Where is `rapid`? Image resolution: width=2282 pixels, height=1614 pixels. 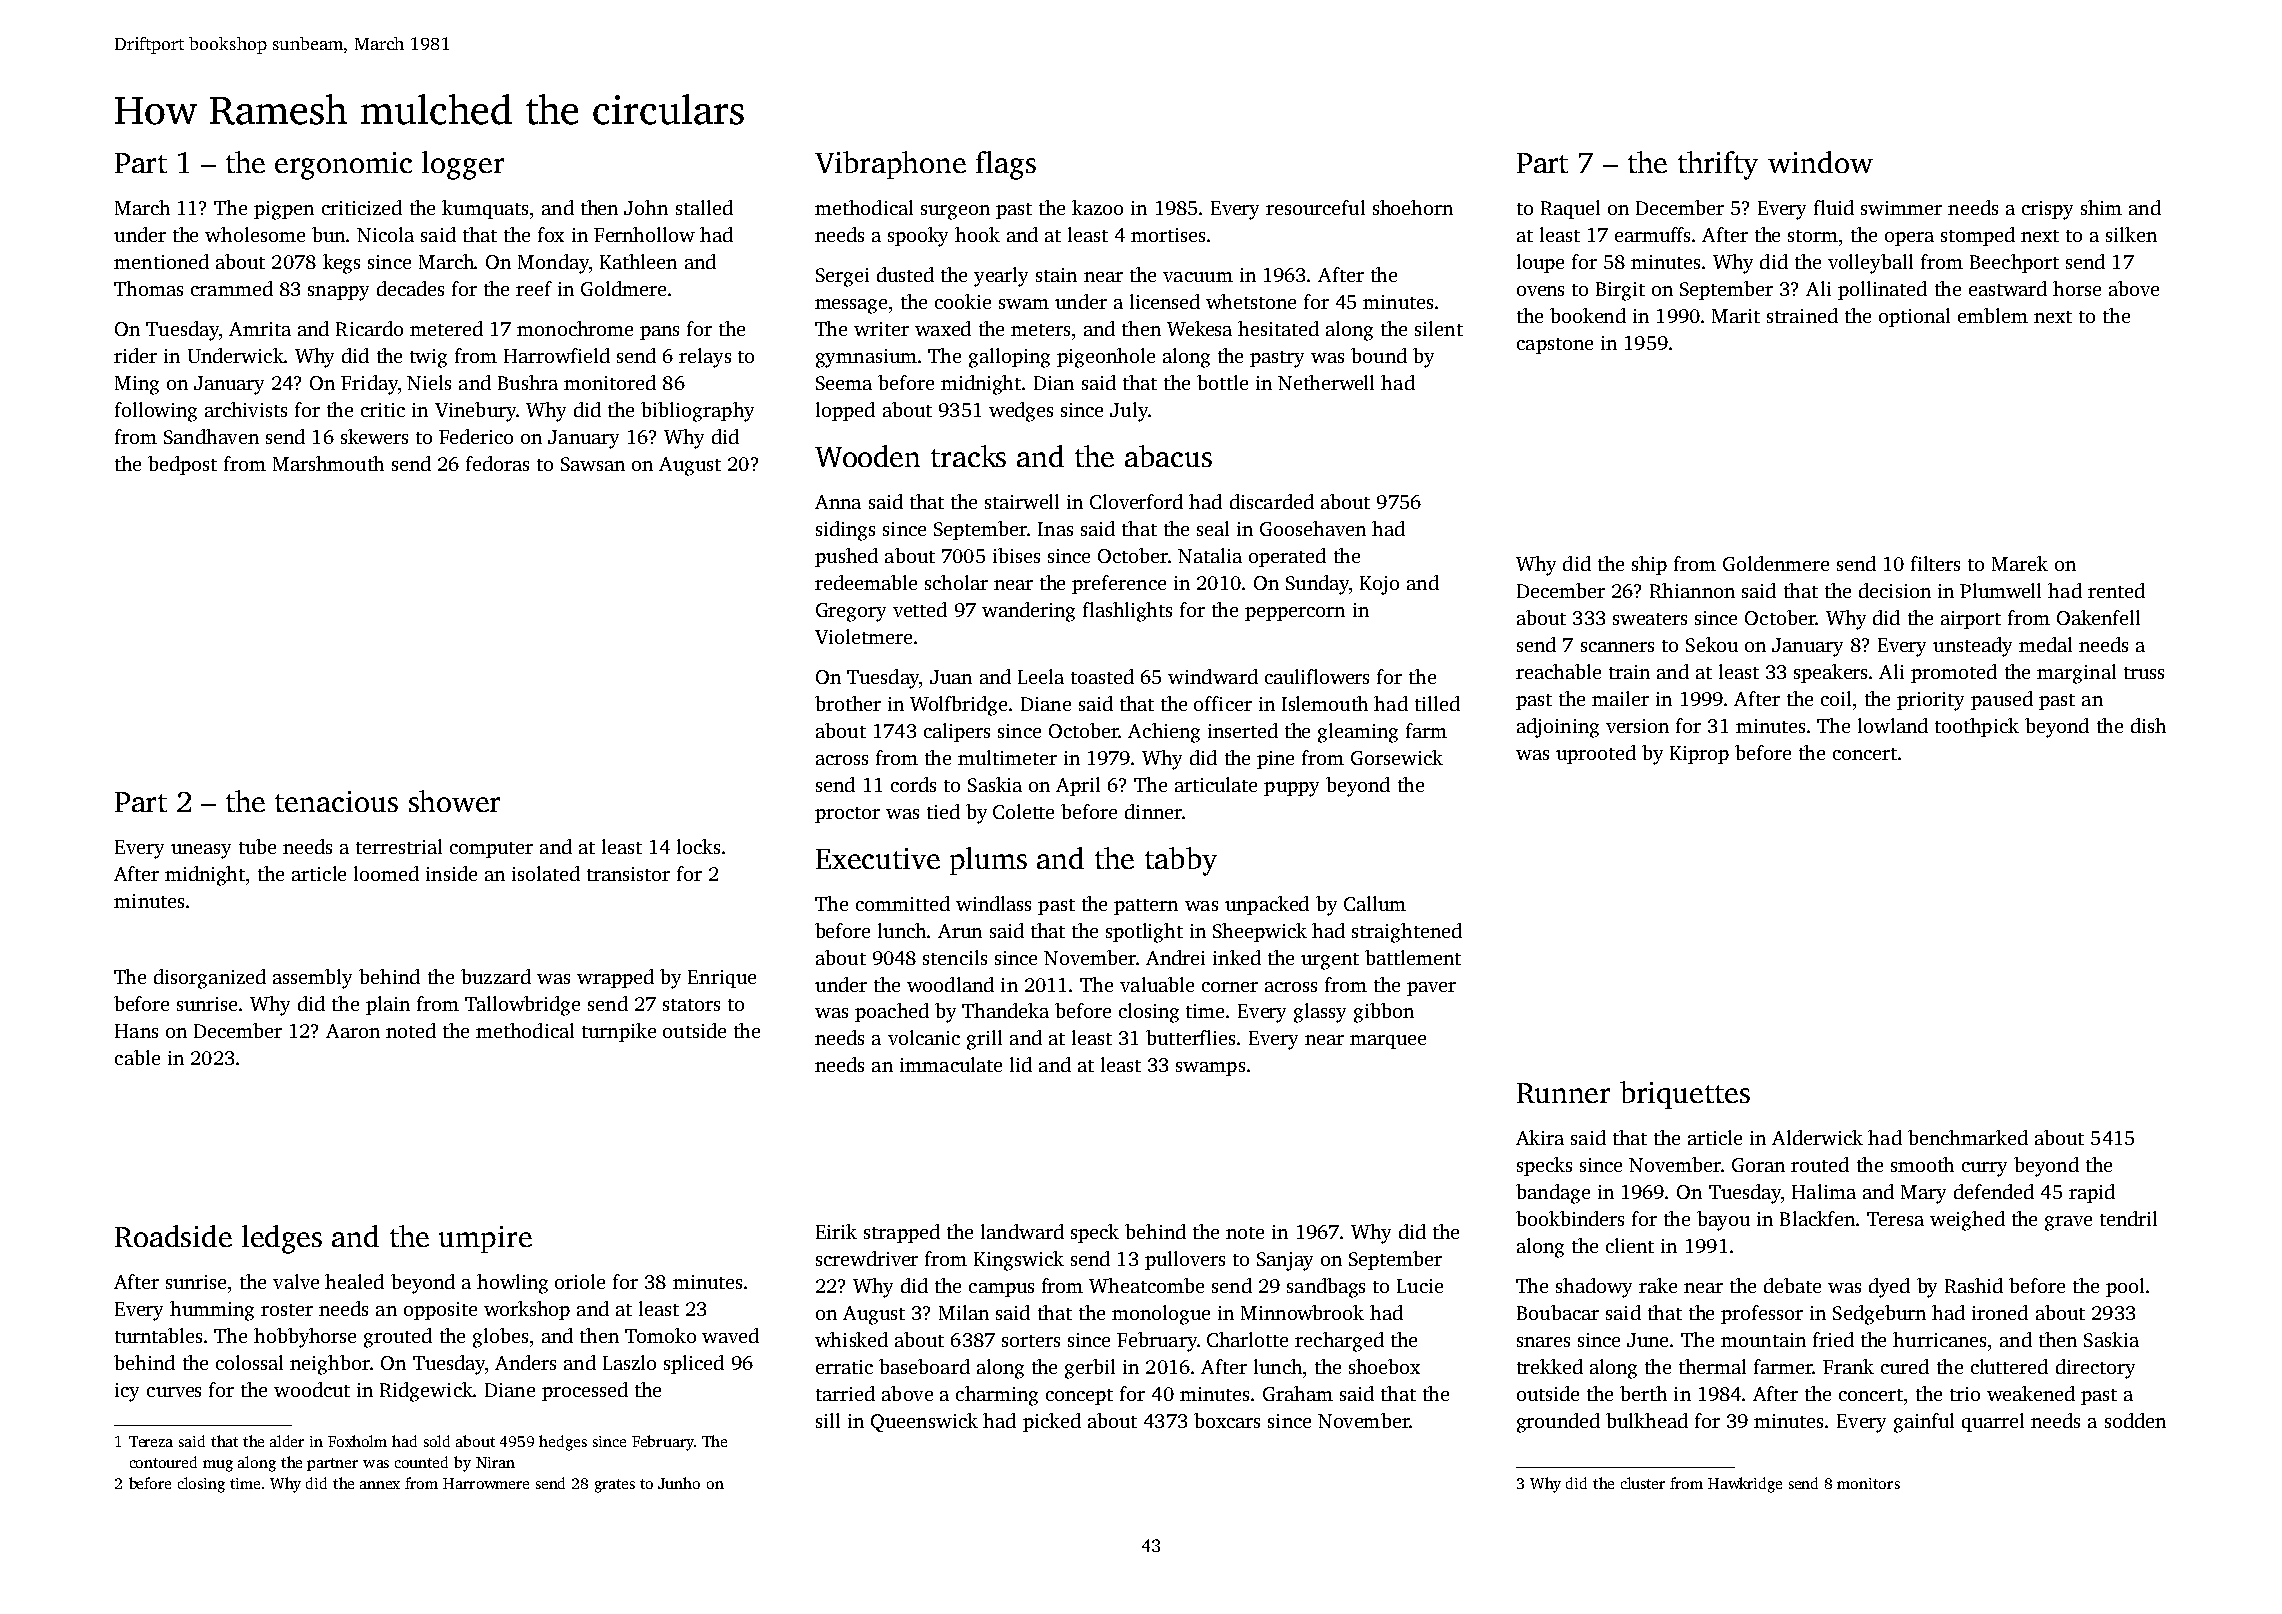
rapid is located at coordinates (2092, 1193).
